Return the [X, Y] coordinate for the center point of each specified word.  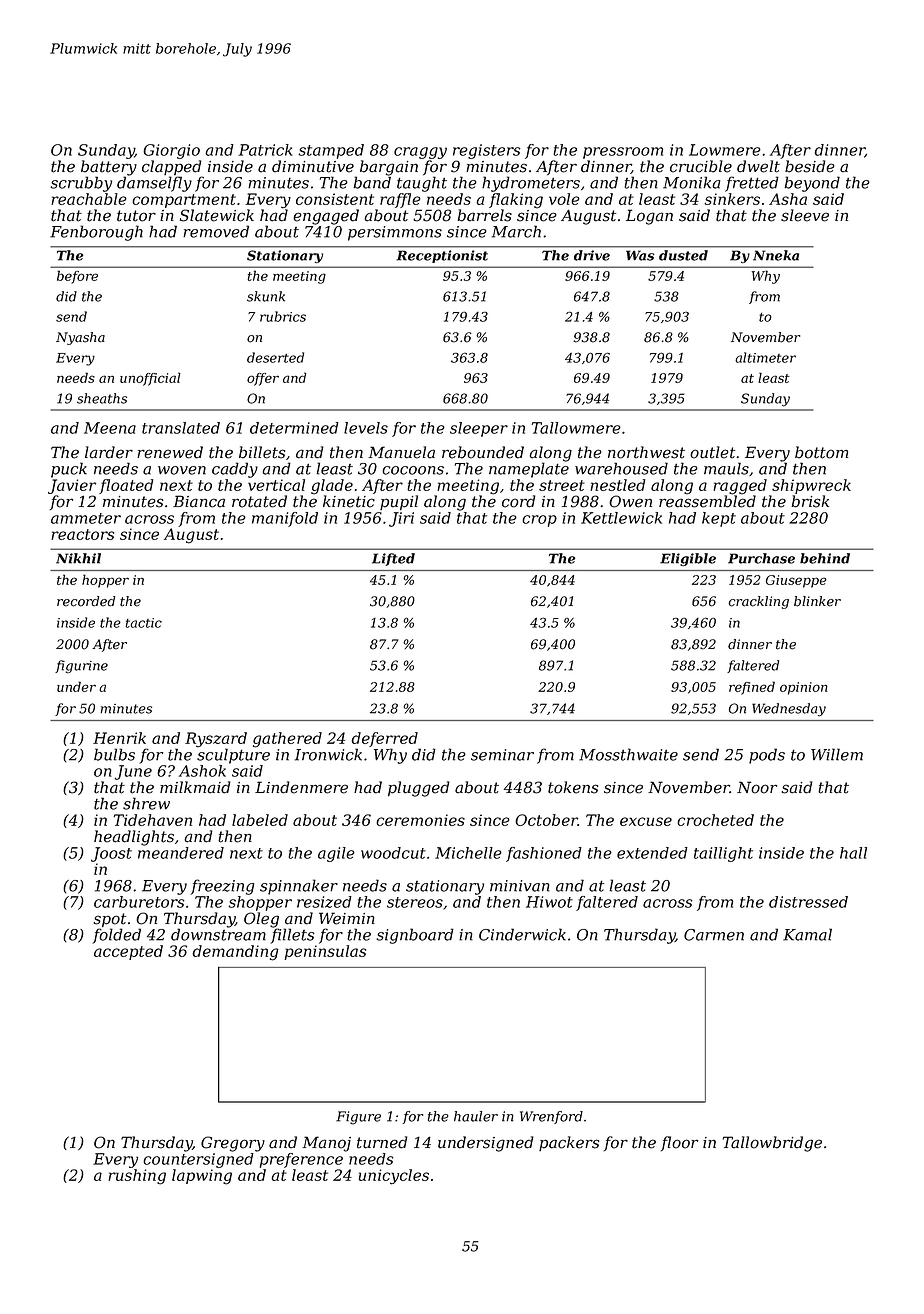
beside [809, 166]
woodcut [393, 853]
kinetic [349, 501]
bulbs [114, 754]
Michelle [468, 853]
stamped [331, 151]
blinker [817, 601]
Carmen [714, 935]
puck [69, 470]
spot [110, 920]
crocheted [715, 820]
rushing [137, 1177]
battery [109, 168]
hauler [476, 1116]
